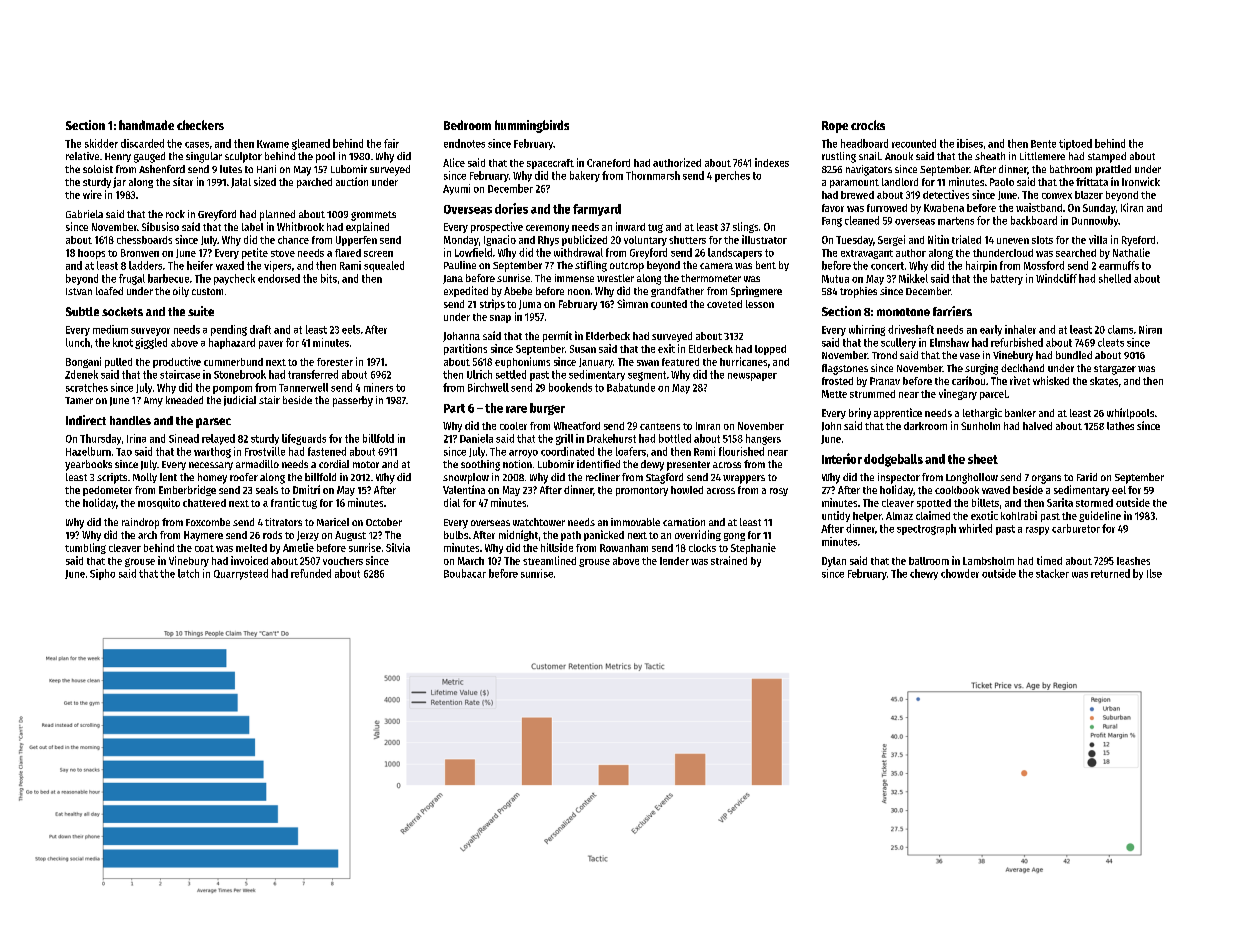 The width and height of the screenshot is (1233, 952). What do you see at coordinates (630, 226) in the screenshot?
I see `inward` at bounding box center [630, 226].
